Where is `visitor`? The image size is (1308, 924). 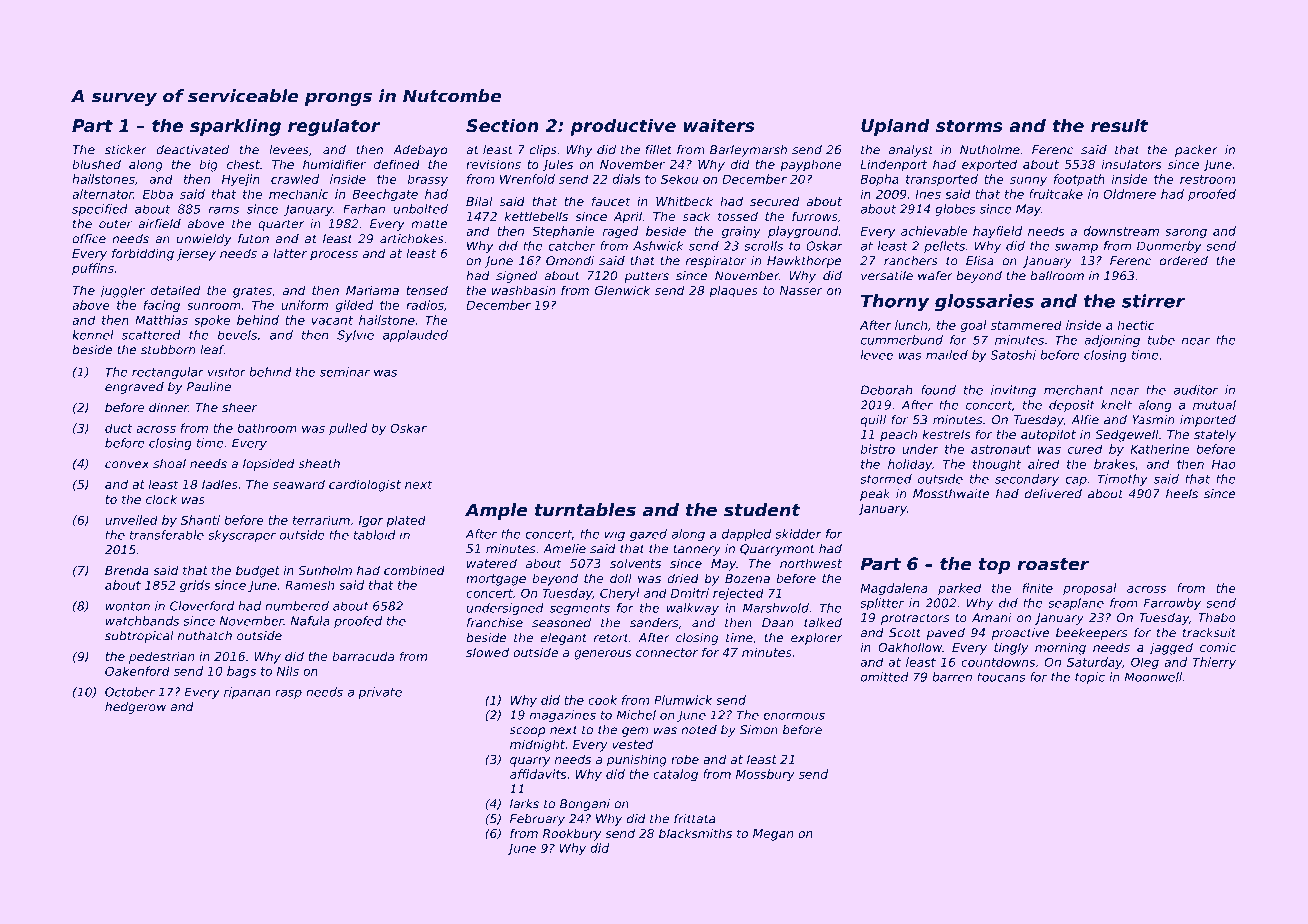
visitor is located at coordinates (227, 372).
